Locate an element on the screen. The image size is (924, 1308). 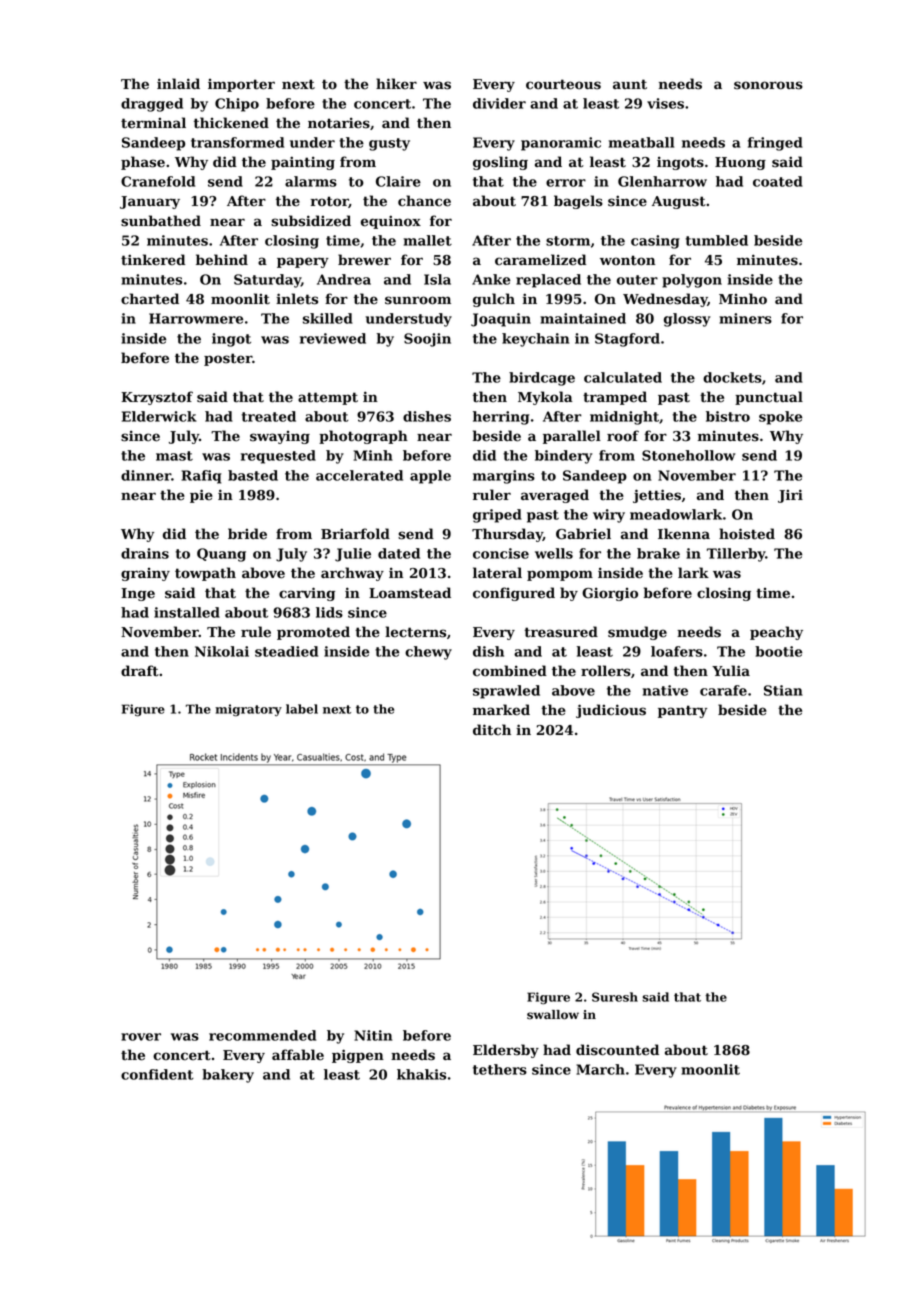
sonorous is located at coordinates (768, 85).
